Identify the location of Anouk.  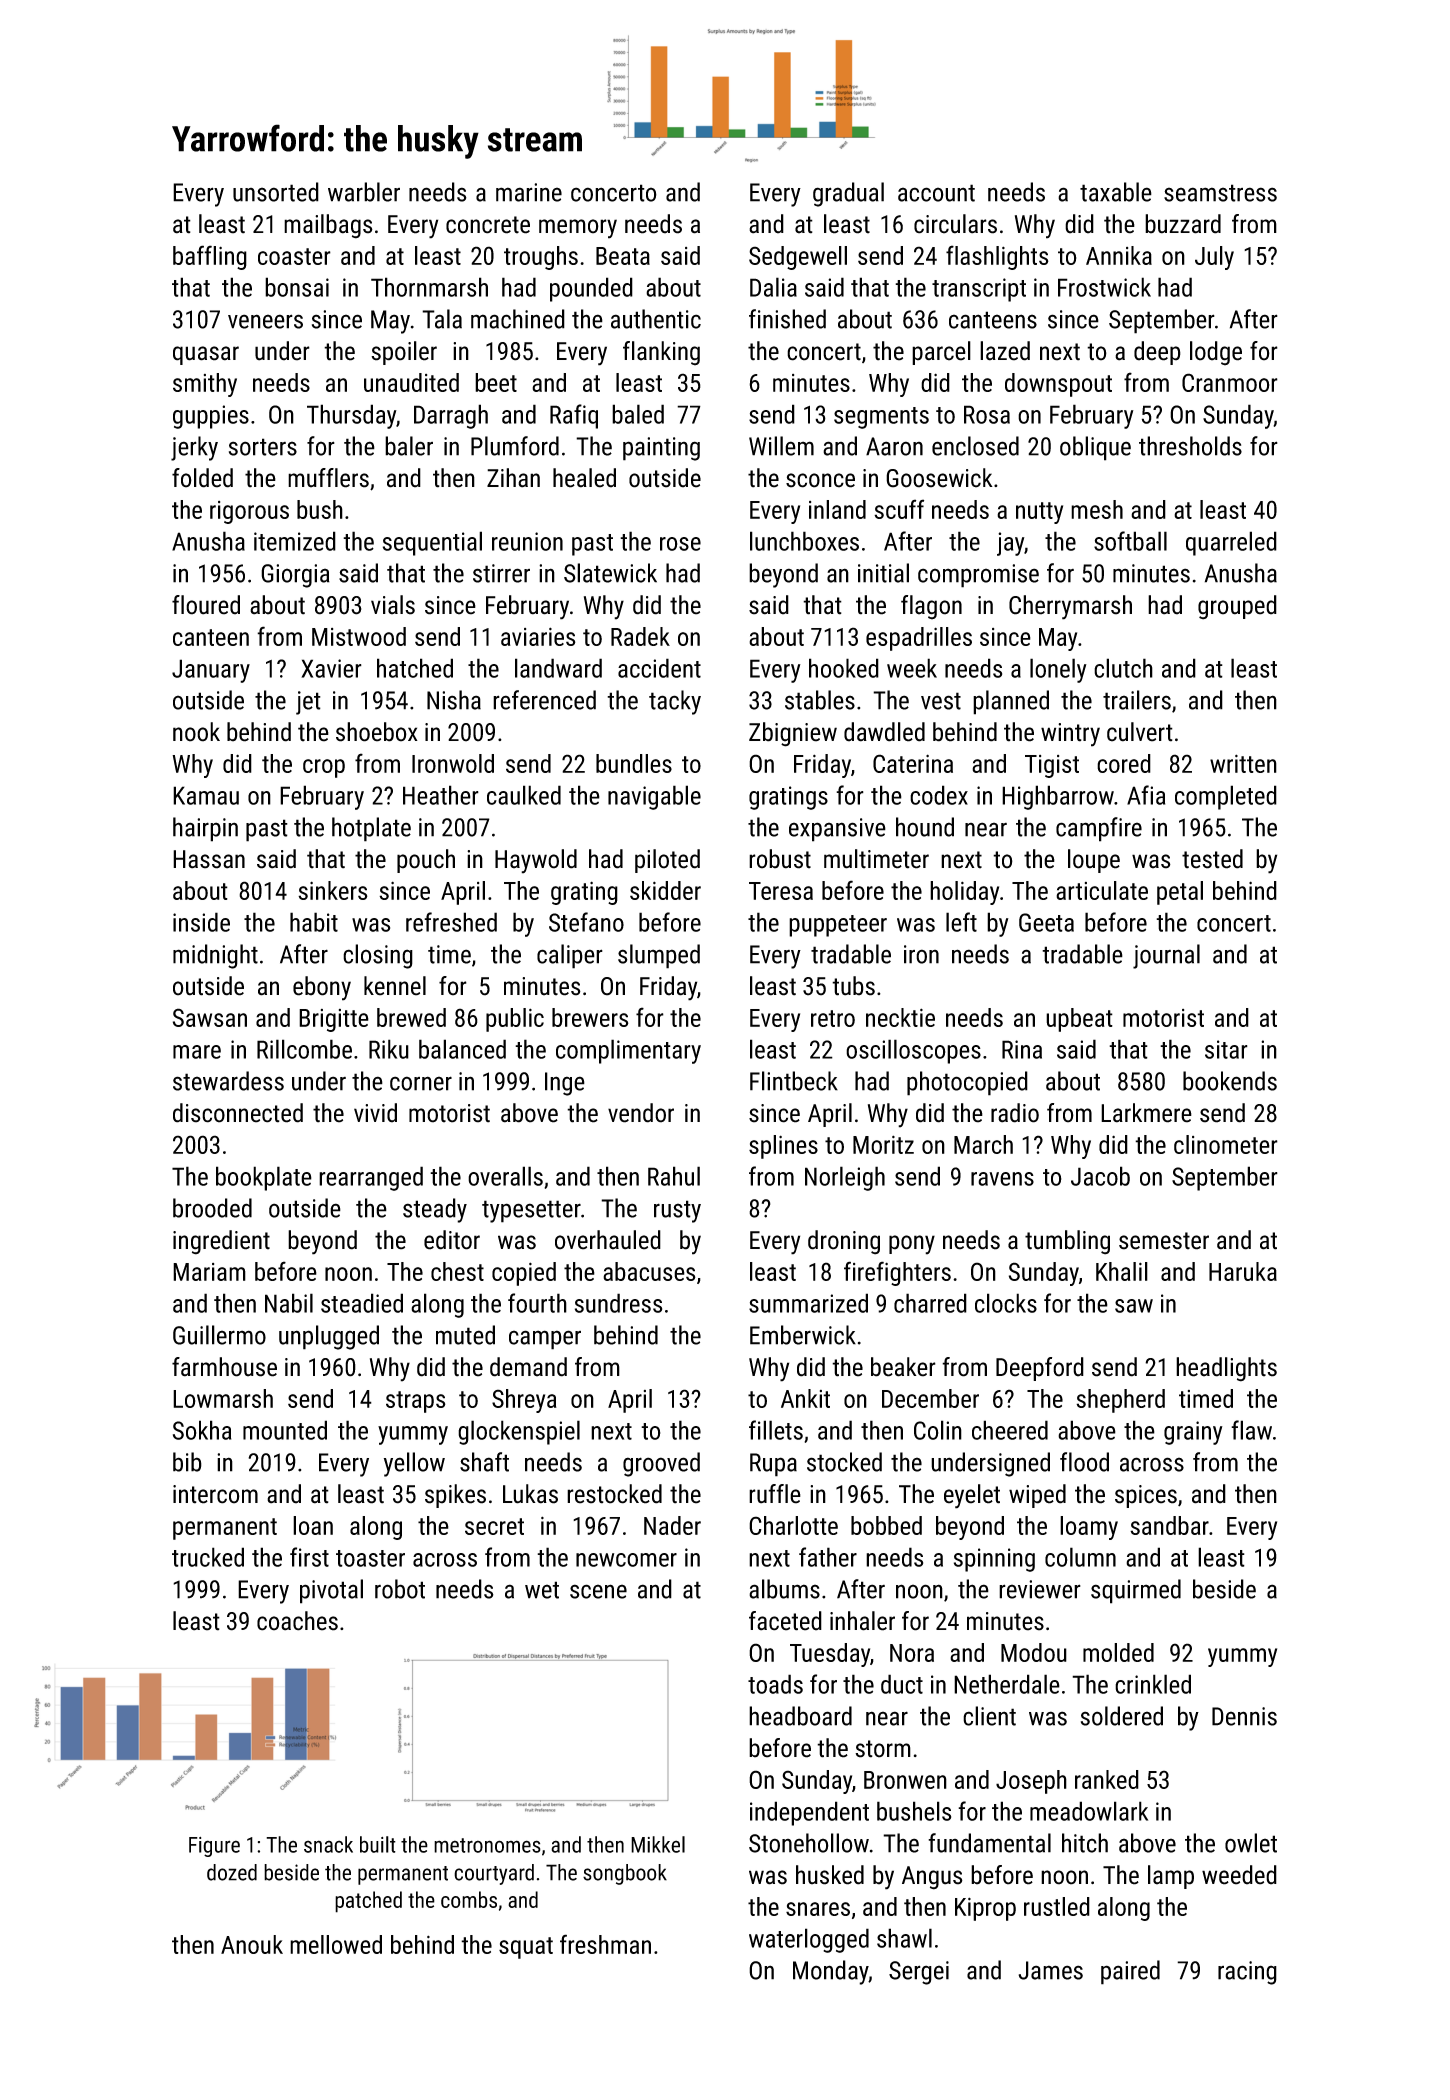
(252, 1944).
